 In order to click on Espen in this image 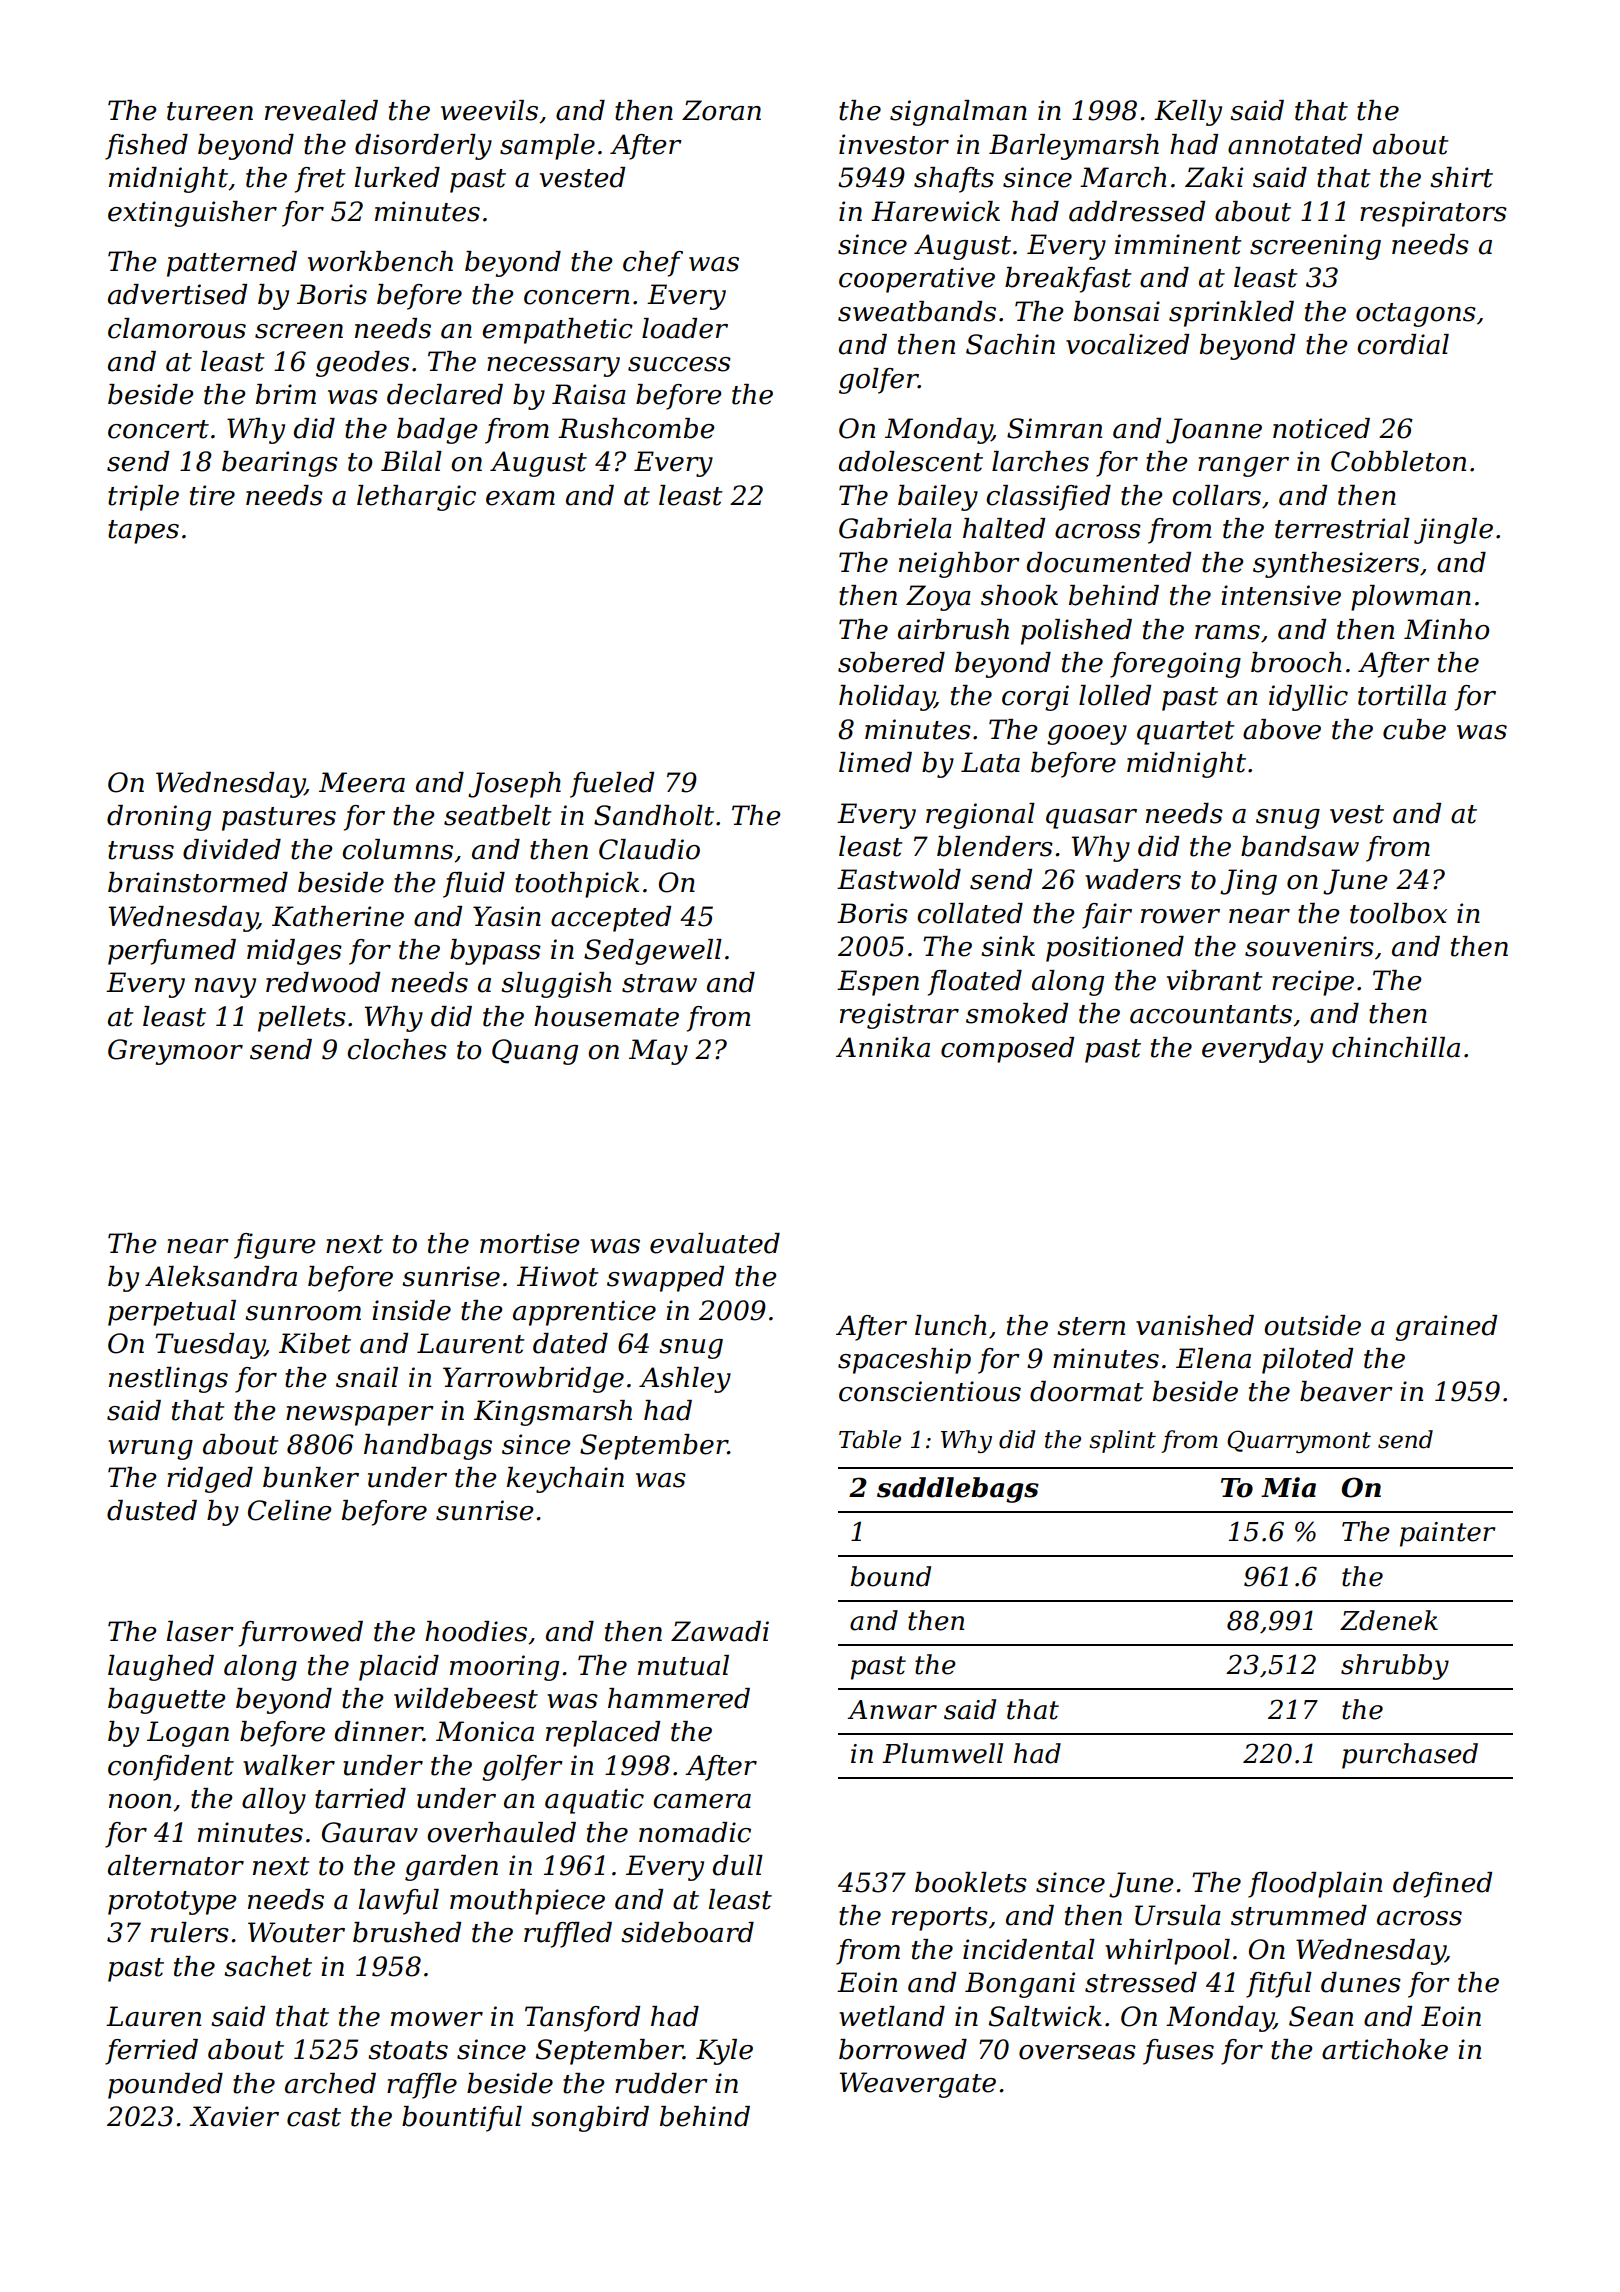, I will do `click(878, 983)`.
